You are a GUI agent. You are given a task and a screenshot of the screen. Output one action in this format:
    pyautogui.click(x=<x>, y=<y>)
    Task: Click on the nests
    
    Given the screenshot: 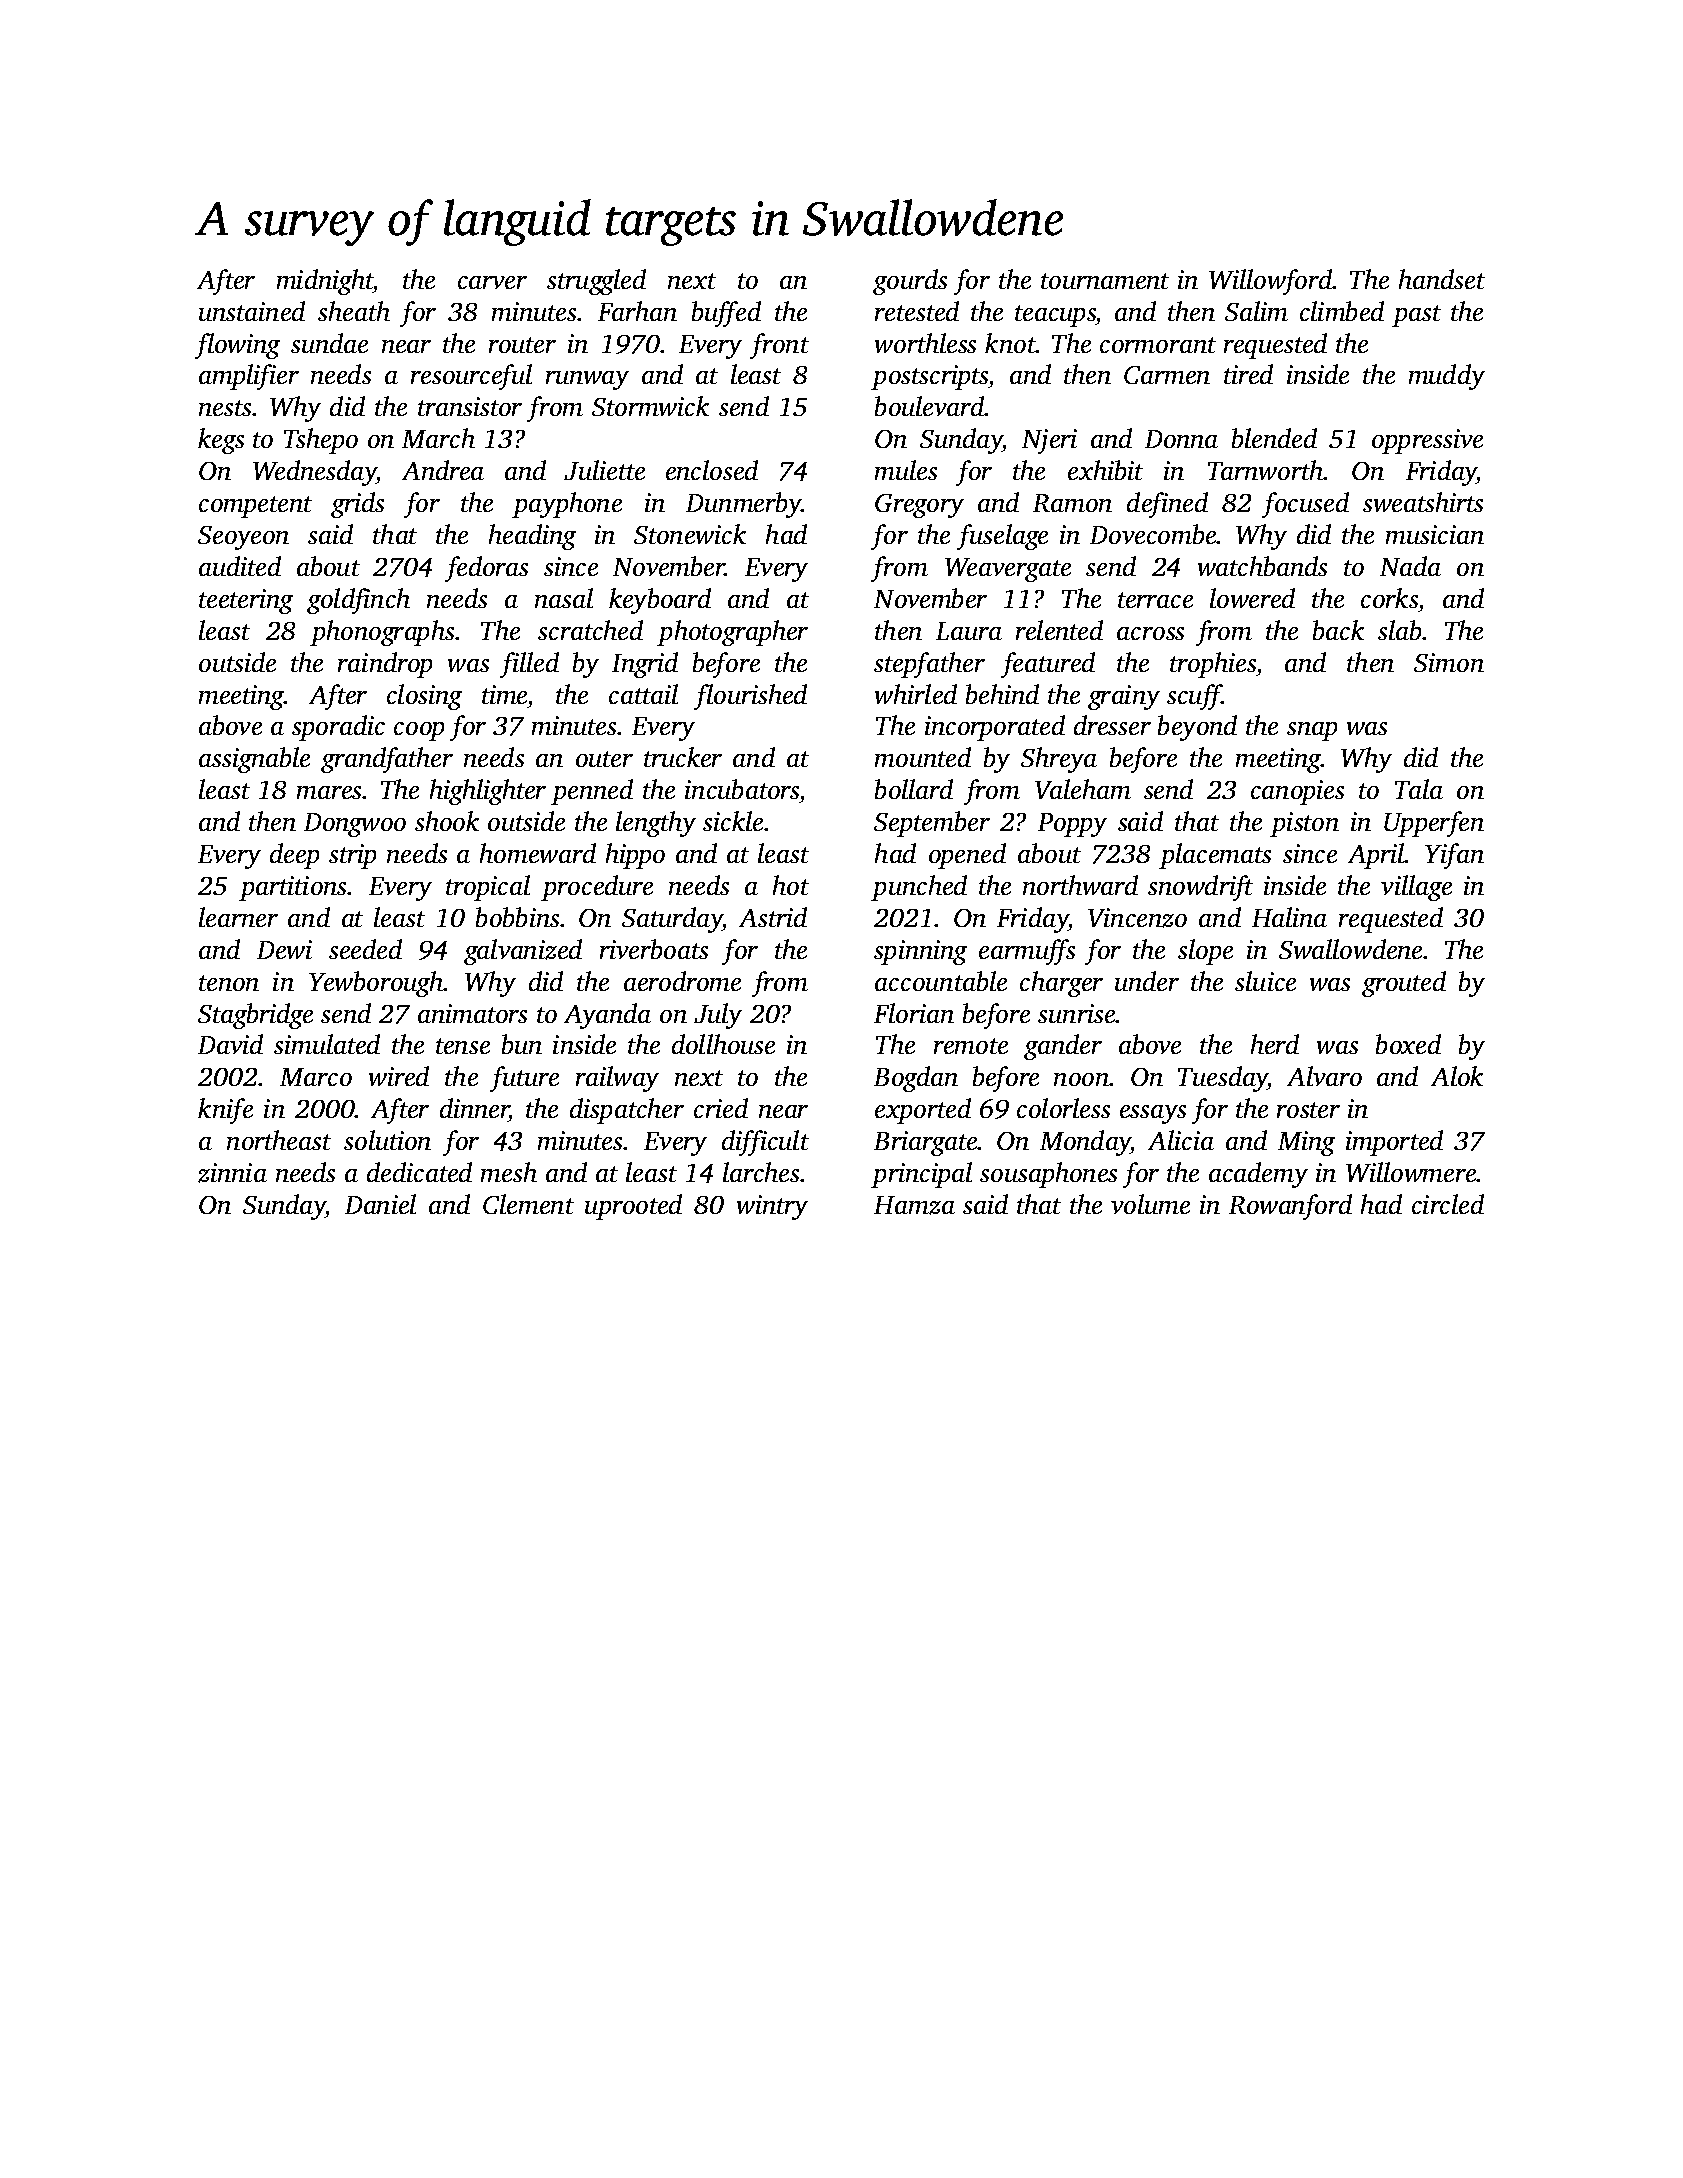 What is the action you would take?
    pyautogui.click(x=225, y=408)
